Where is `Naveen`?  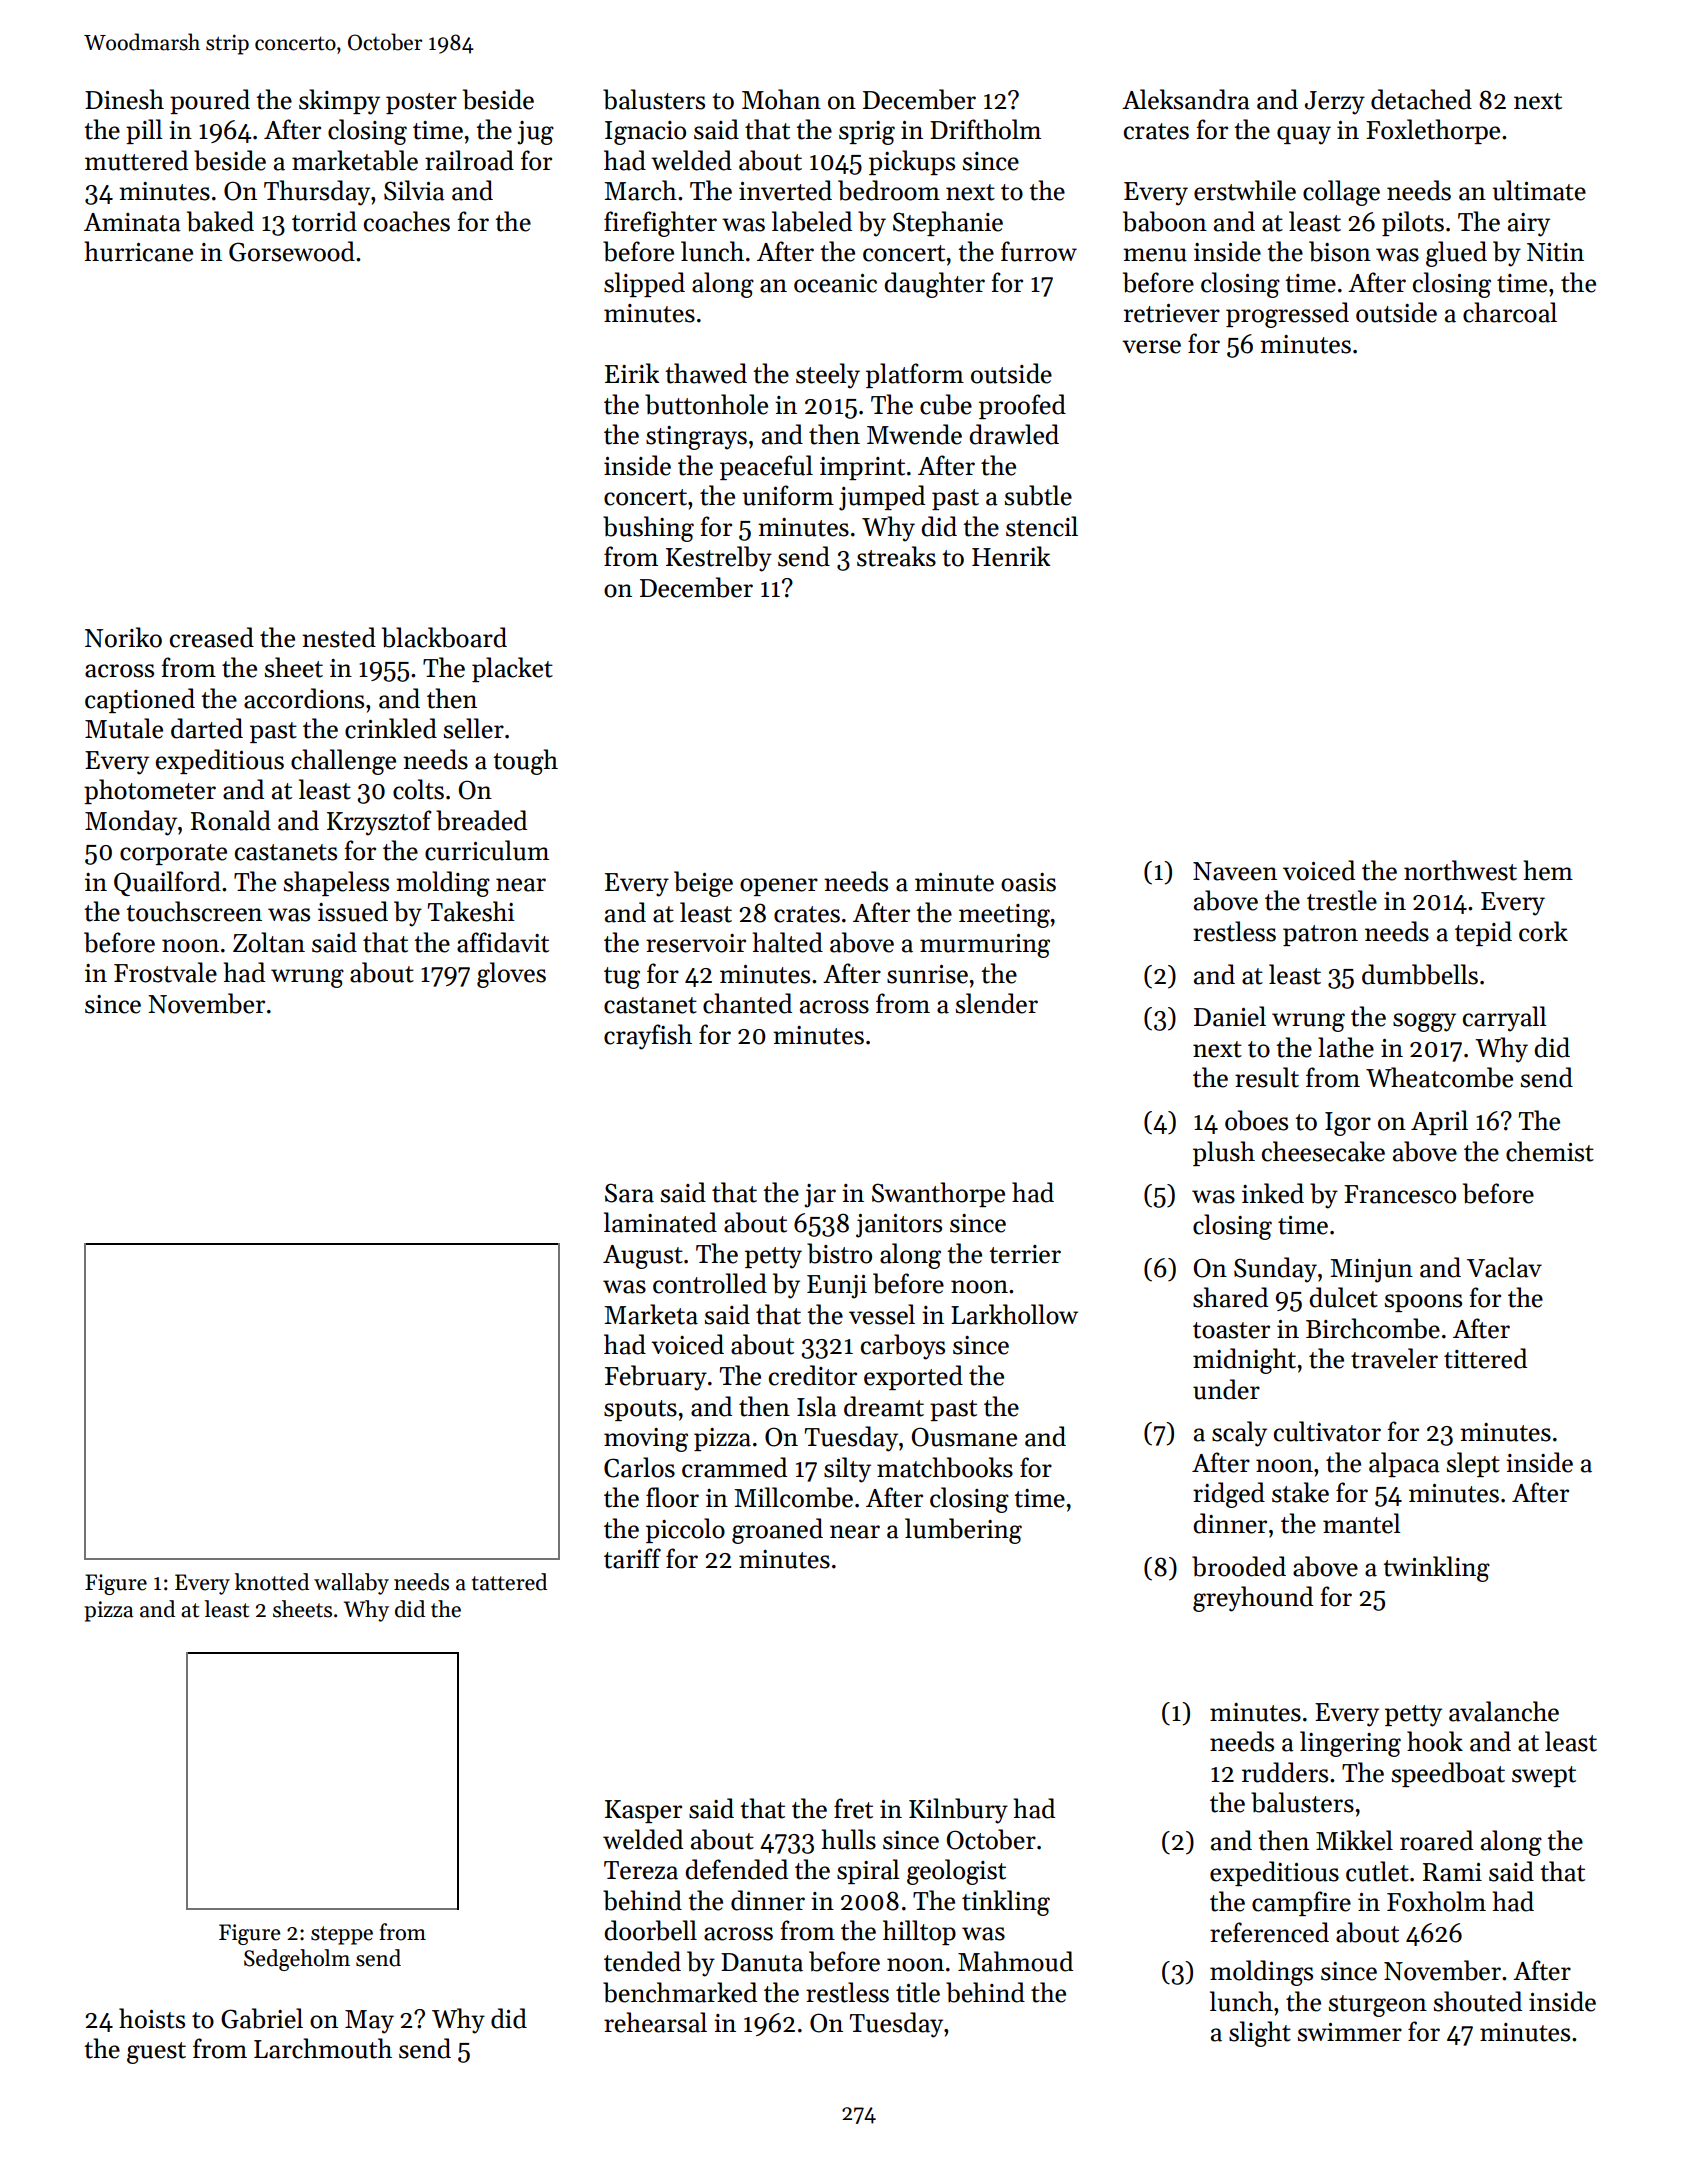 Naveen is located at coordinates (1235, 871).
